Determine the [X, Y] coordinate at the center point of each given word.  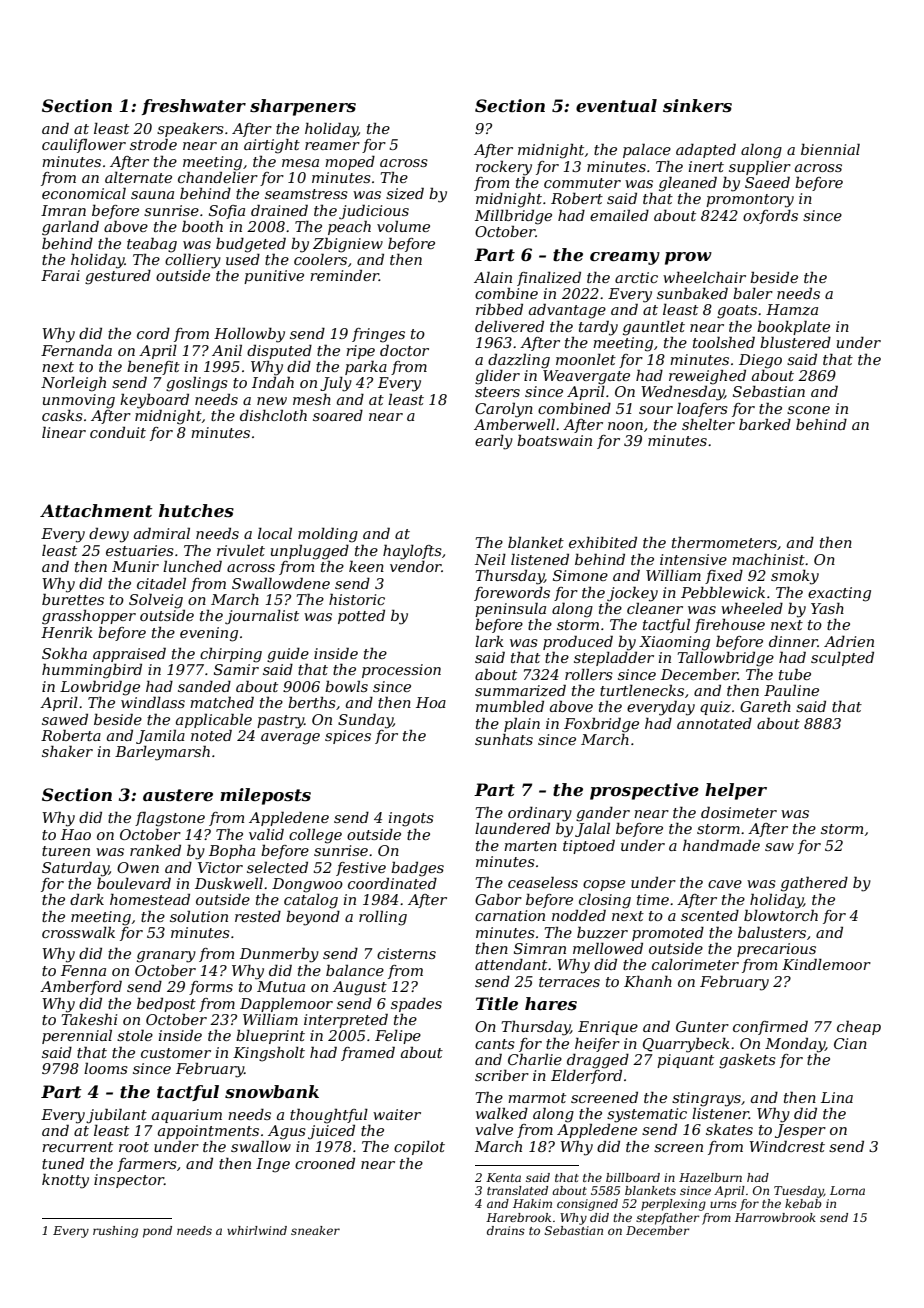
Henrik [67, 632]
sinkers [697, 105]
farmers [147, 1165]
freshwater [194, 107]
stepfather [668, 1219]
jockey [632, 594]
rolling [383, 918]
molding [328, 535]
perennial [77, 1037]
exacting [839, 594]
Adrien [849, 641]
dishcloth [273, 415]
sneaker [315, 1230]
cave [725, 884]
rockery [504, 168]
